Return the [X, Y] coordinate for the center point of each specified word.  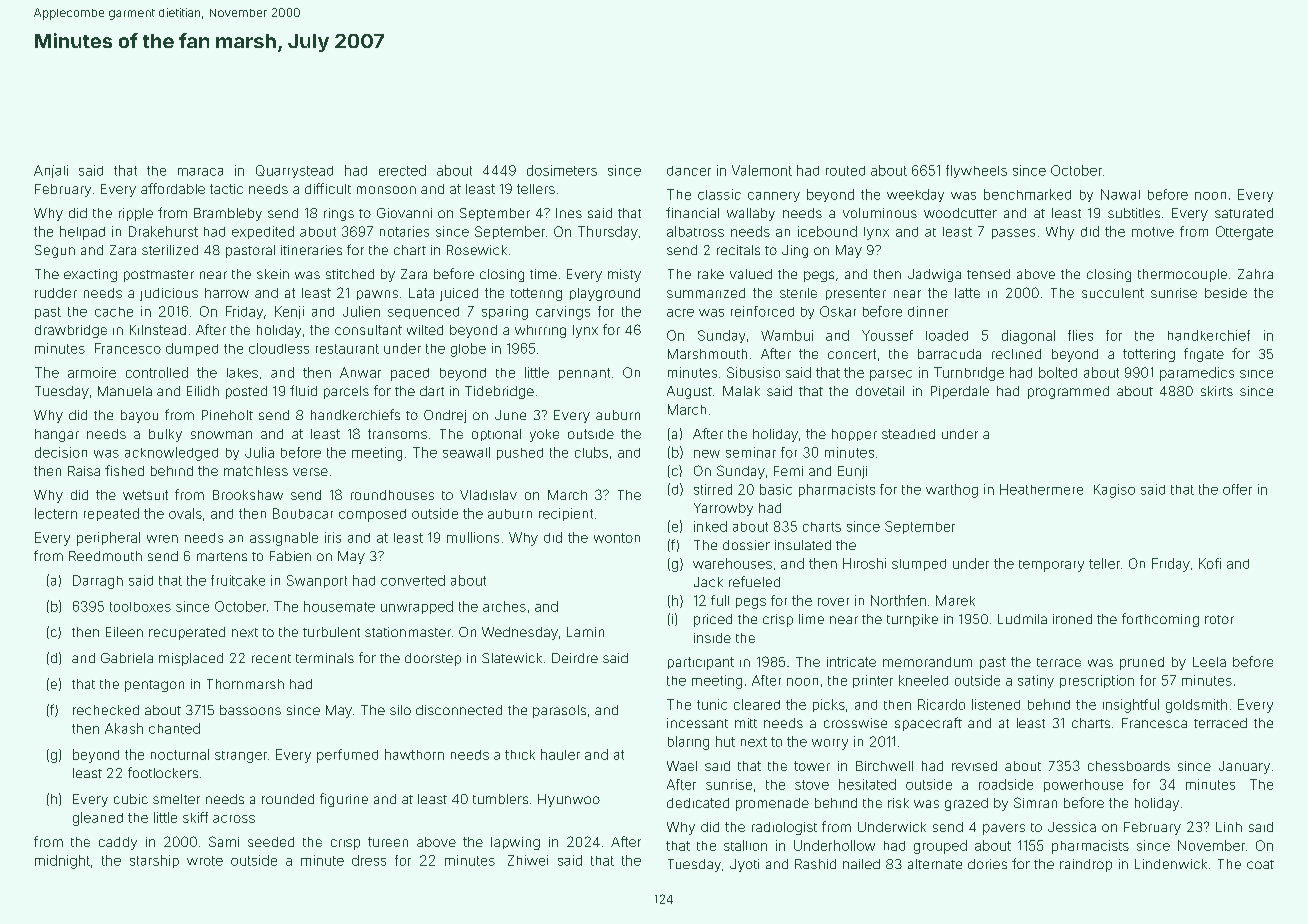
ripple [136, 214]
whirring [540, 331]
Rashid [815, 864]
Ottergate [1244, 233]
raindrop [1086, 865]
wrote [205, 861]
